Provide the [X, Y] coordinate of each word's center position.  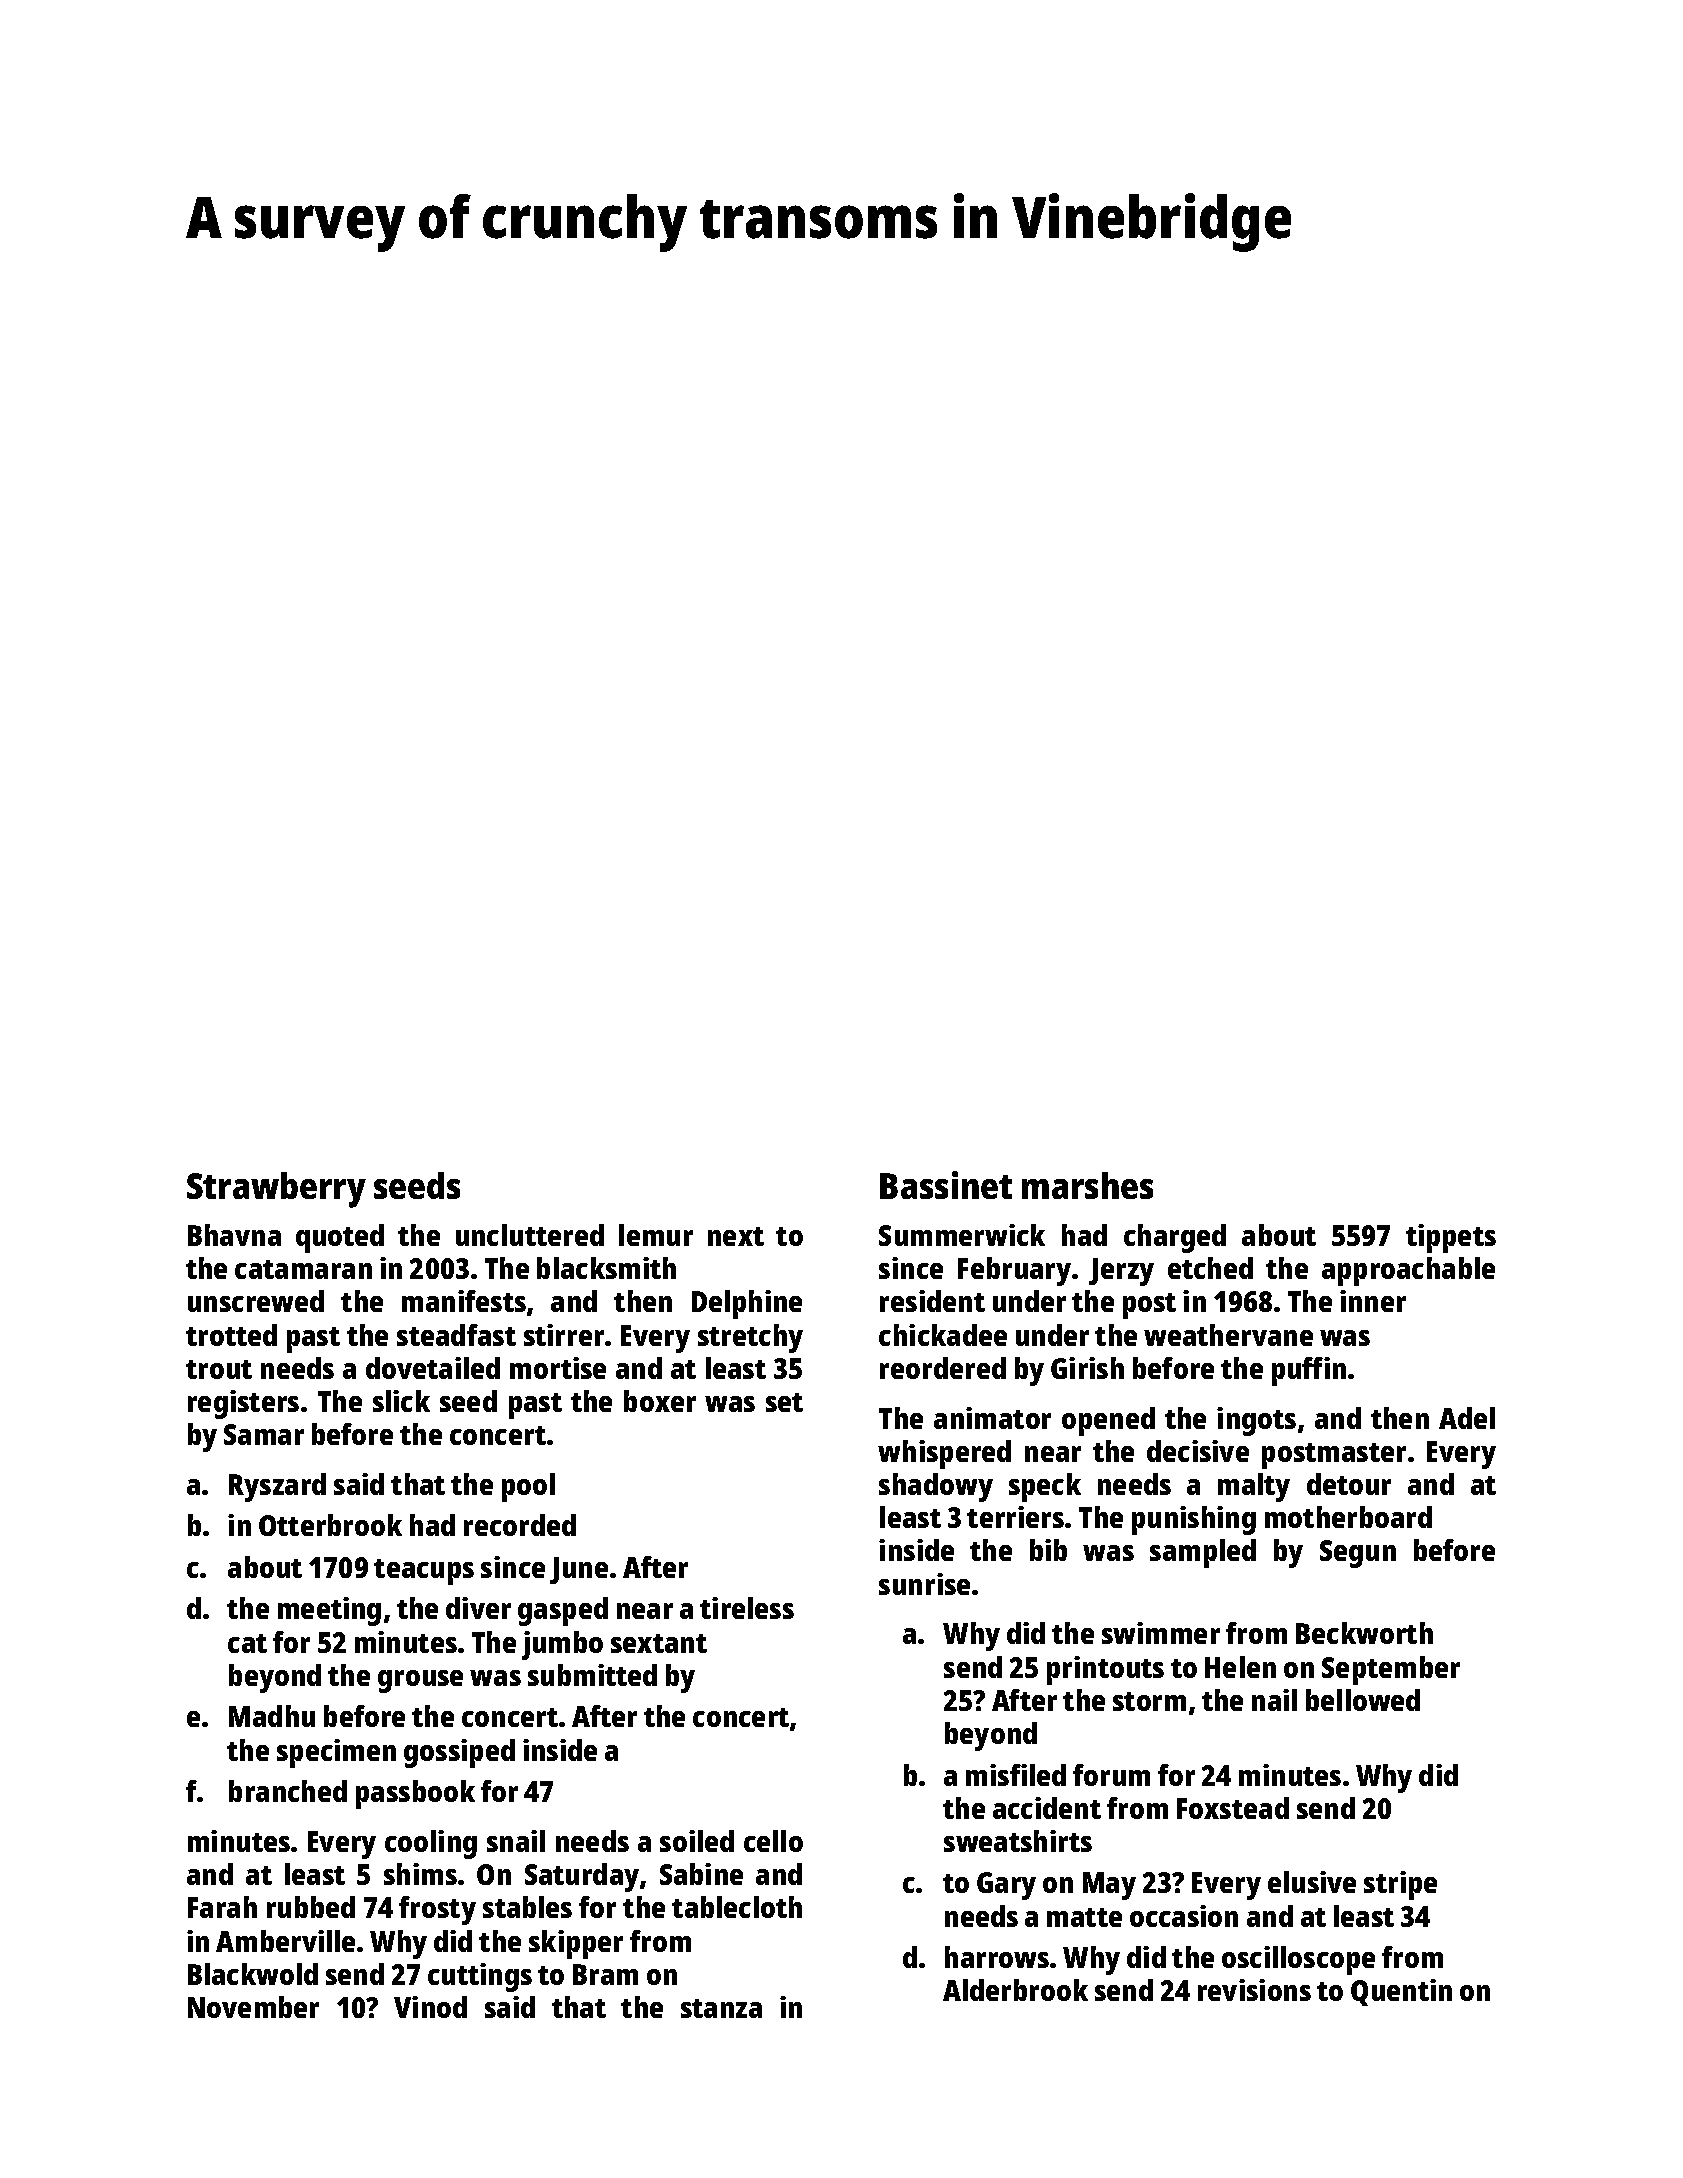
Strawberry [276, 1190]
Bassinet [946, 1185]
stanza [721, 2008]
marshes [1087, 1185]
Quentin [1401, 1992]
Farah [222, 1907]
